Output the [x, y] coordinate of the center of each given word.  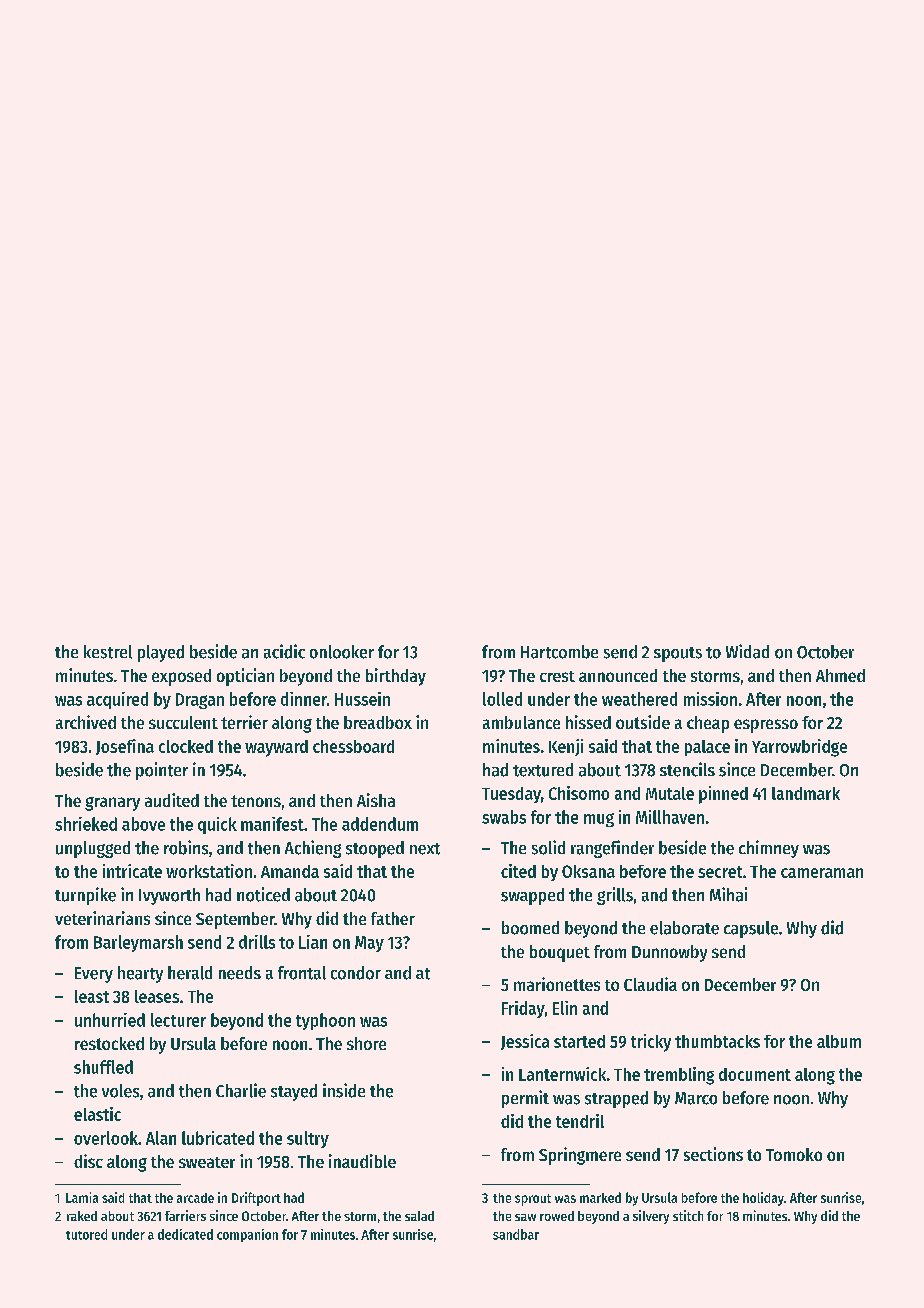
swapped [532, 896]
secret [720, 872]
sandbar [516, 1234]
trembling [679, 1076]
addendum [380, 824]
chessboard [353, 746]
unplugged [93, 849]
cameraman [822, 873]
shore [366, 1043]
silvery [651, 1217]
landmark [806, 793]
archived [86, 722]
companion [247, 1235]
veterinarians [102, 918]
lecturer [178, 1020]
